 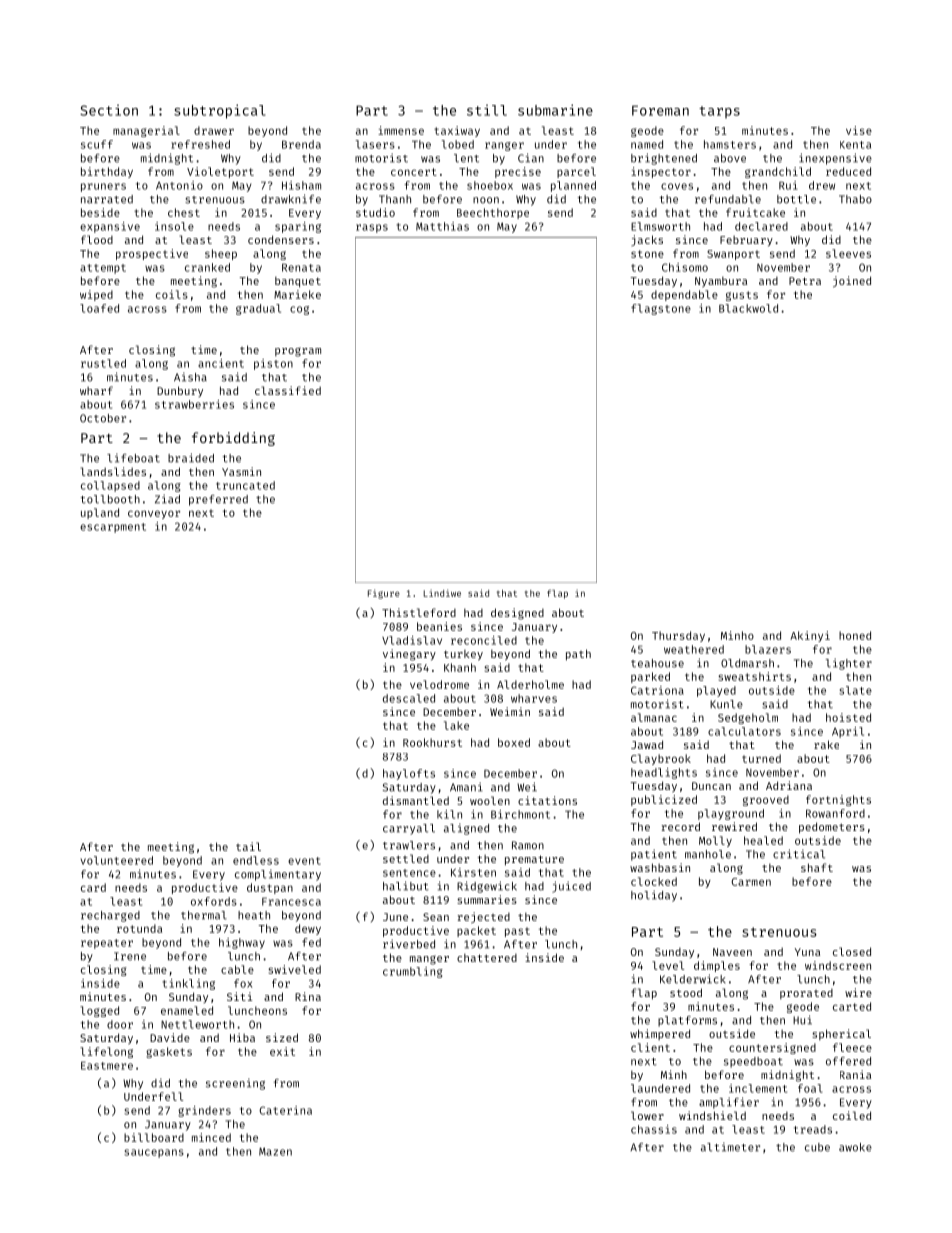 What do you see at coordinates (487, 958) in the screenshot?
I see `chattered` at bounding box center [487, 958].
